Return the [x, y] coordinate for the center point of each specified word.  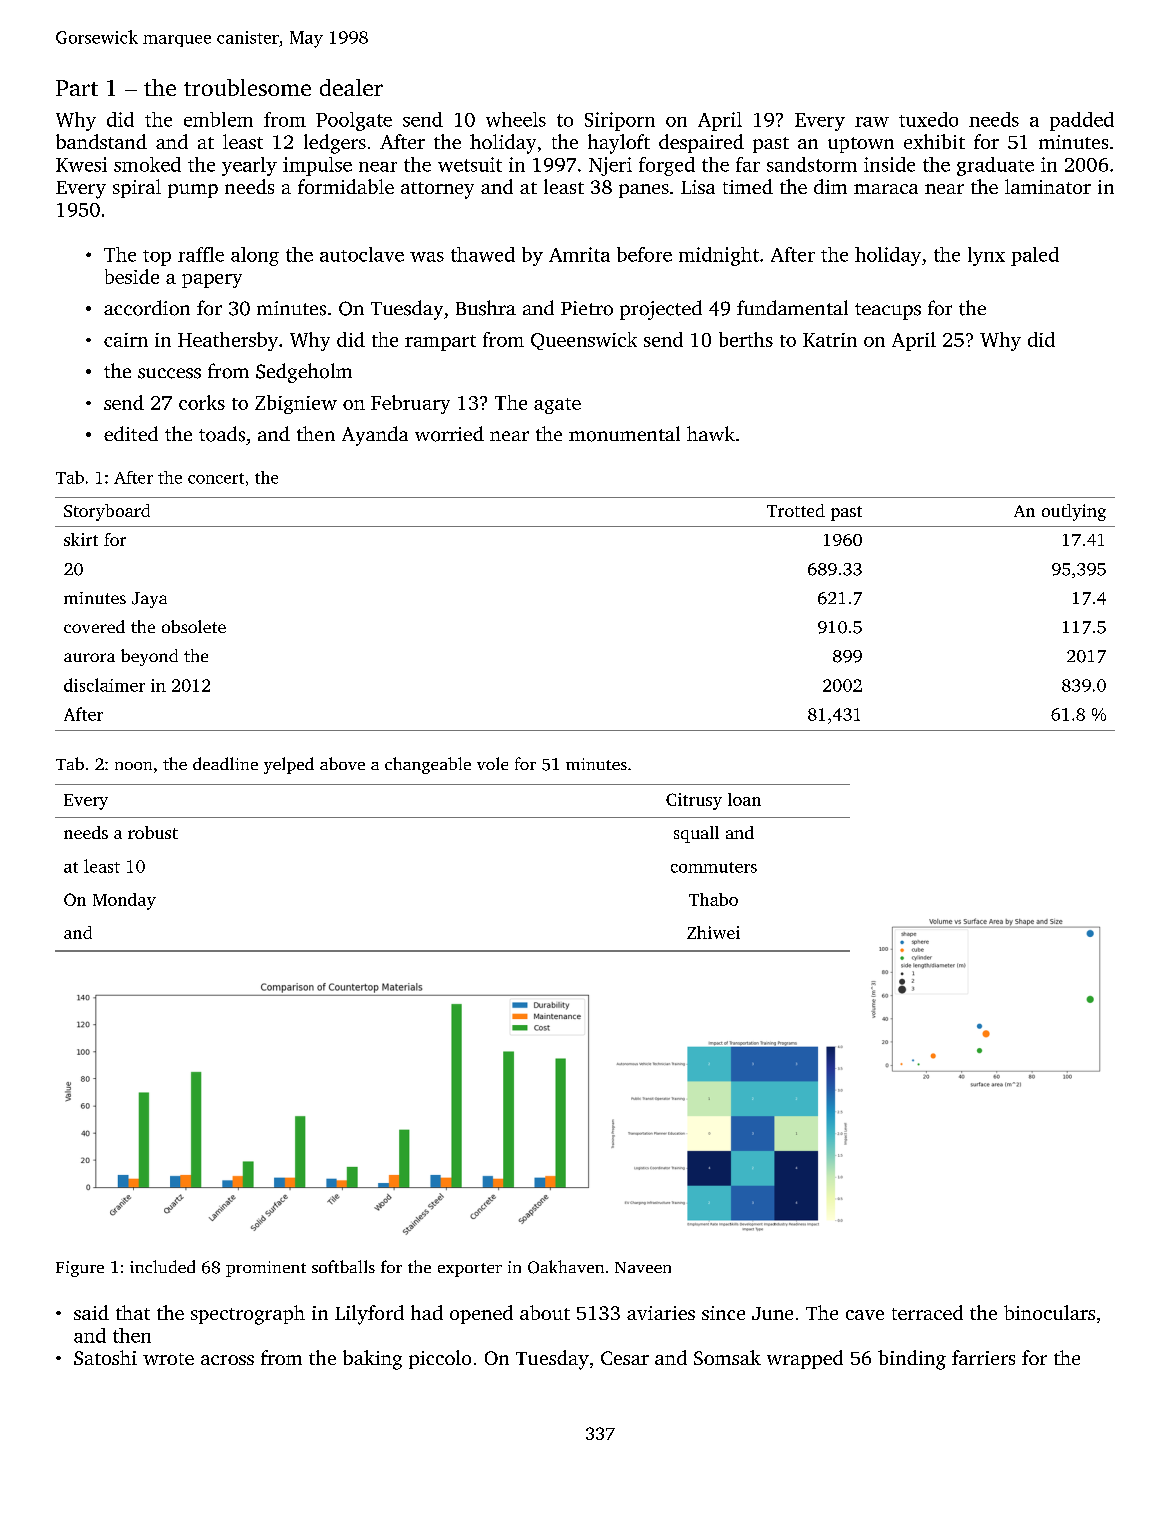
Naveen [643, 1267]
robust [153, 832]
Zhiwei [713, 932]
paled [1035, 256]
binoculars [1049, 1312]
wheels [516, 119]
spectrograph [248, 1315]
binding [912, 1360]
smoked [147, 164]
